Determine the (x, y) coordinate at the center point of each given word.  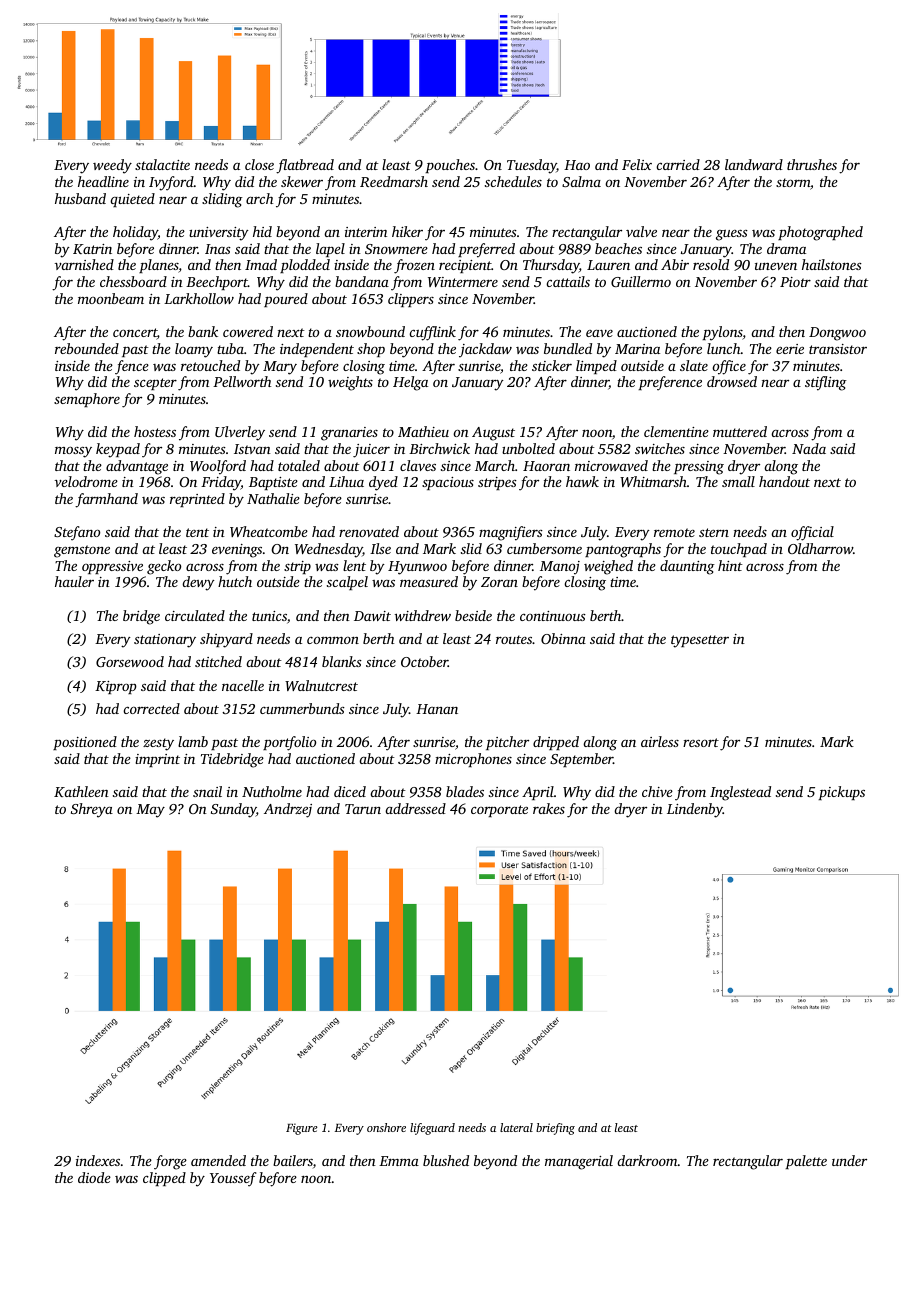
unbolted (528, 448)
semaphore (87, 400)
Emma (399, 1161)
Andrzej (288, 810)
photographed (820, 233)
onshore (386, 1127)
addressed (415, 808)
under (849, 1160)
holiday (135, 233)
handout (784, 481)
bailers (293, 1160)
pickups (842, 793)
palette (806, 1162)
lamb (193, 741)
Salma (581, 181)
